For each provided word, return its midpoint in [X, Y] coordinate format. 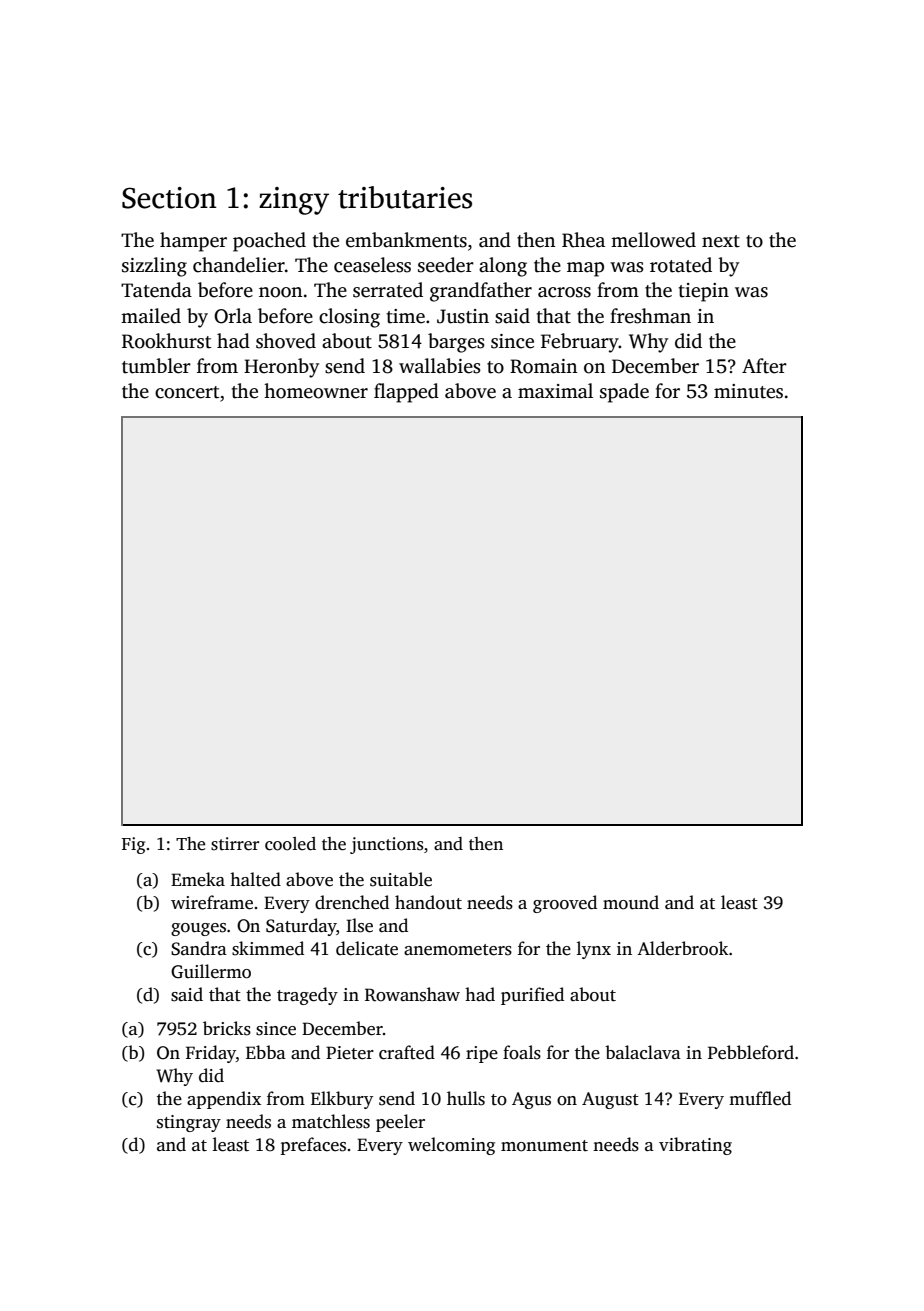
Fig [133, 845]
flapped [406, 393]
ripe [482, 1054]
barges [456, 343]
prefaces [313, 1146]
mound [631, 902]
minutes [748, 391]
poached [269, 242]
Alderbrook [682, 948]
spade [624, 393]
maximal [555, 390]
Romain [543, 366]
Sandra [199, 948]
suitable [401, 879]
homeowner [316, 391]
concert [187, 392]
